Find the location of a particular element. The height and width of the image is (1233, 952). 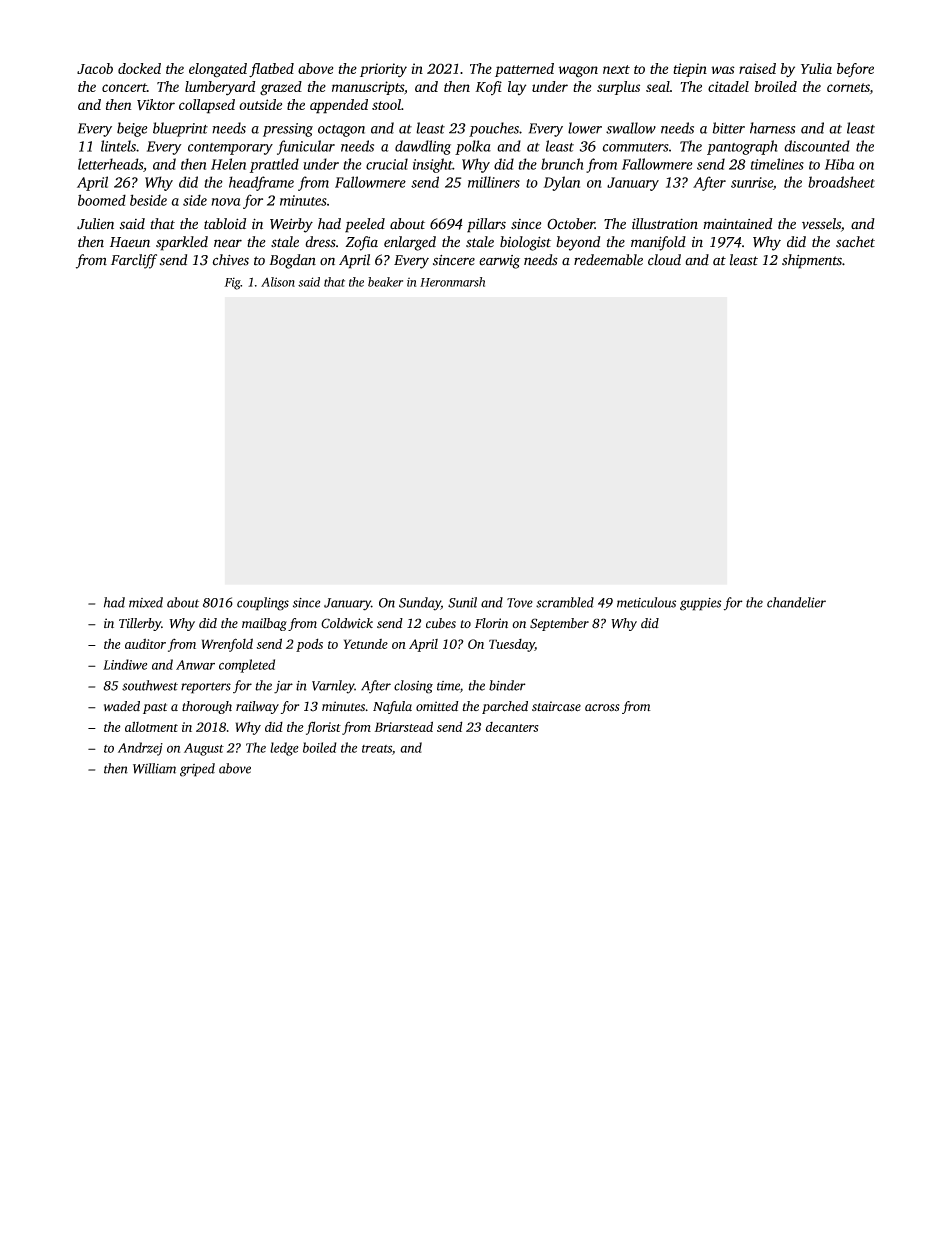

Jacob is located at coordinates (95, 68).
